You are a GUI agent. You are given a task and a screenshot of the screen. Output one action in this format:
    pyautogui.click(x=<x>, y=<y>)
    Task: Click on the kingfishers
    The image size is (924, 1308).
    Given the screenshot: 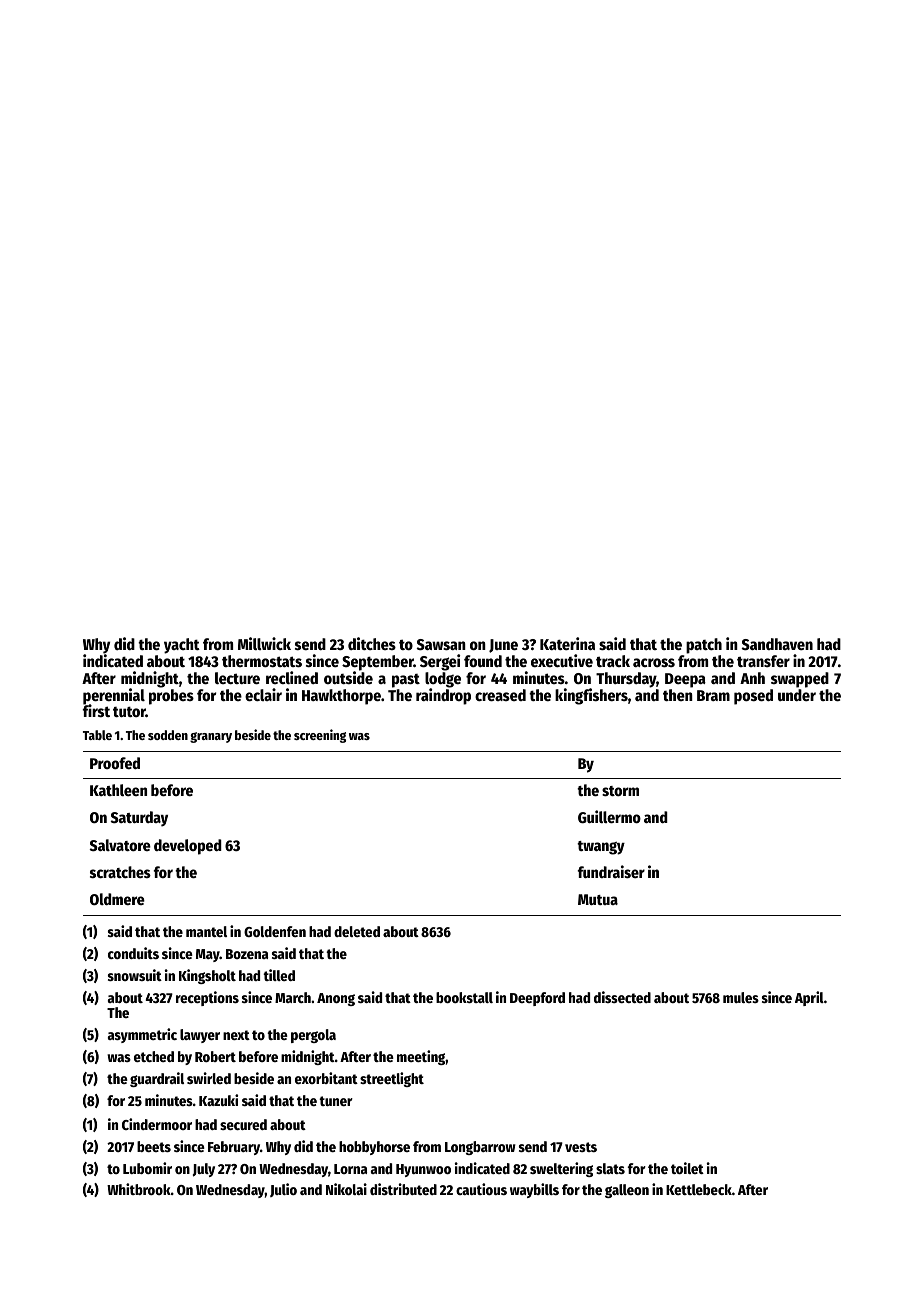 What is the action you would take?
    pyautogui.click(x=591, y=696)
